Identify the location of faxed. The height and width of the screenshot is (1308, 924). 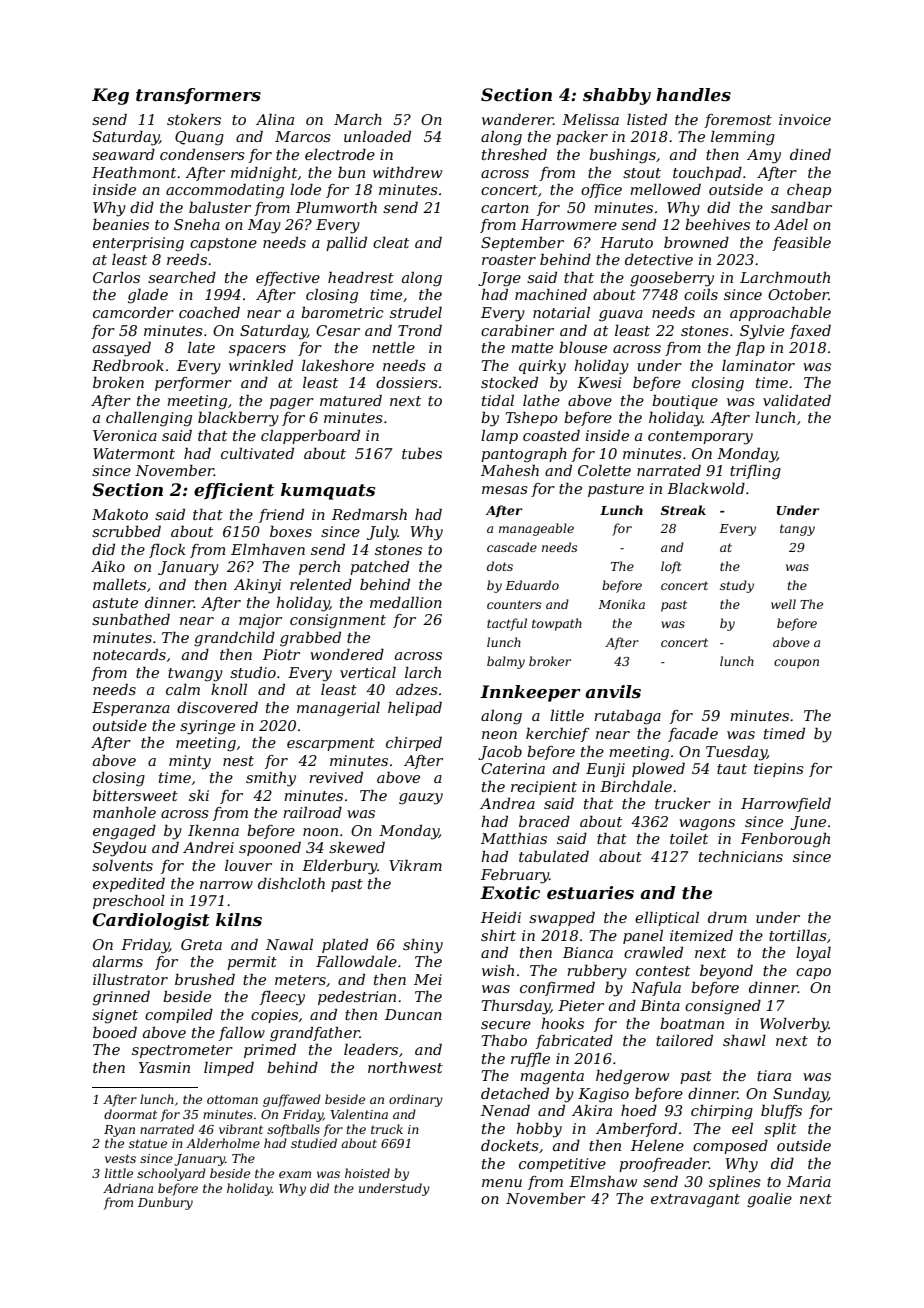
(810, 331).
